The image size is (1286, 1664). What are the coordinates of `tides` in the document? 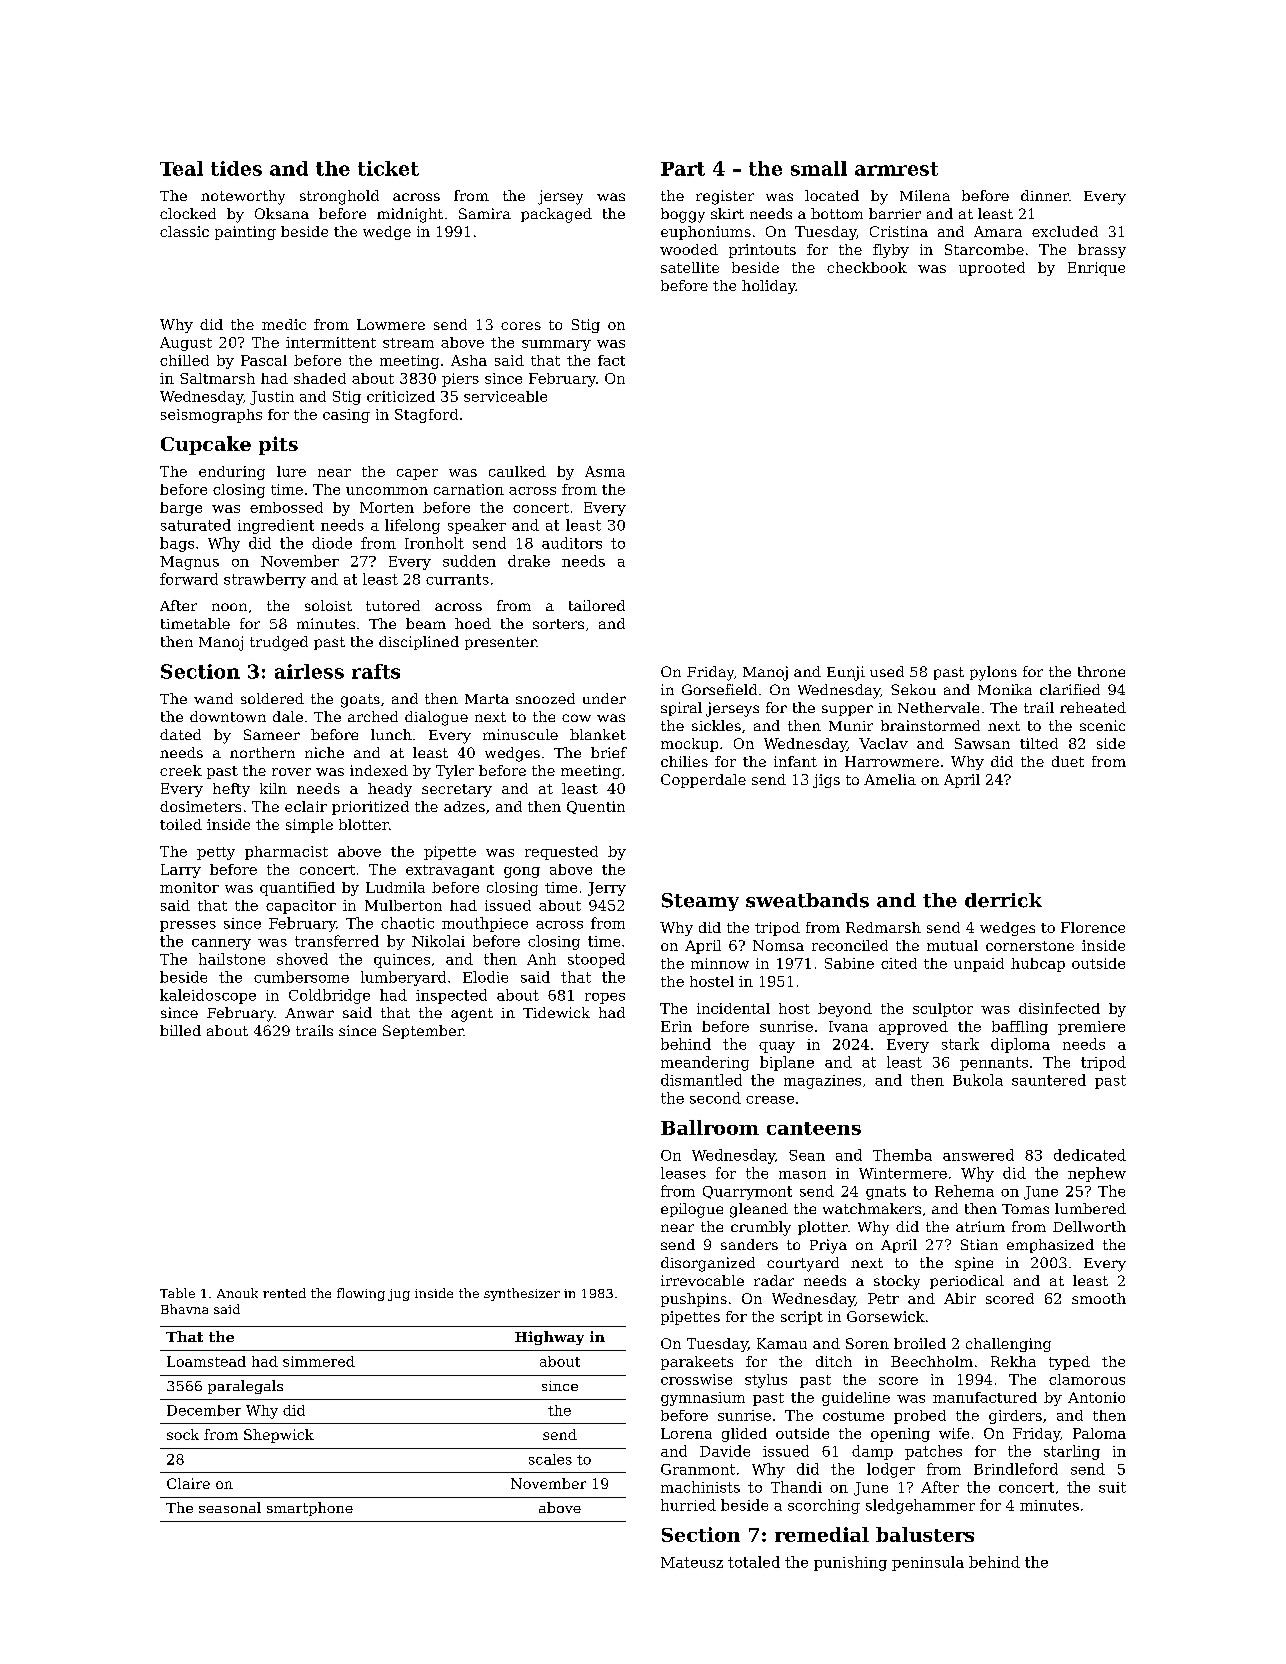 It's located at (236, 168).
